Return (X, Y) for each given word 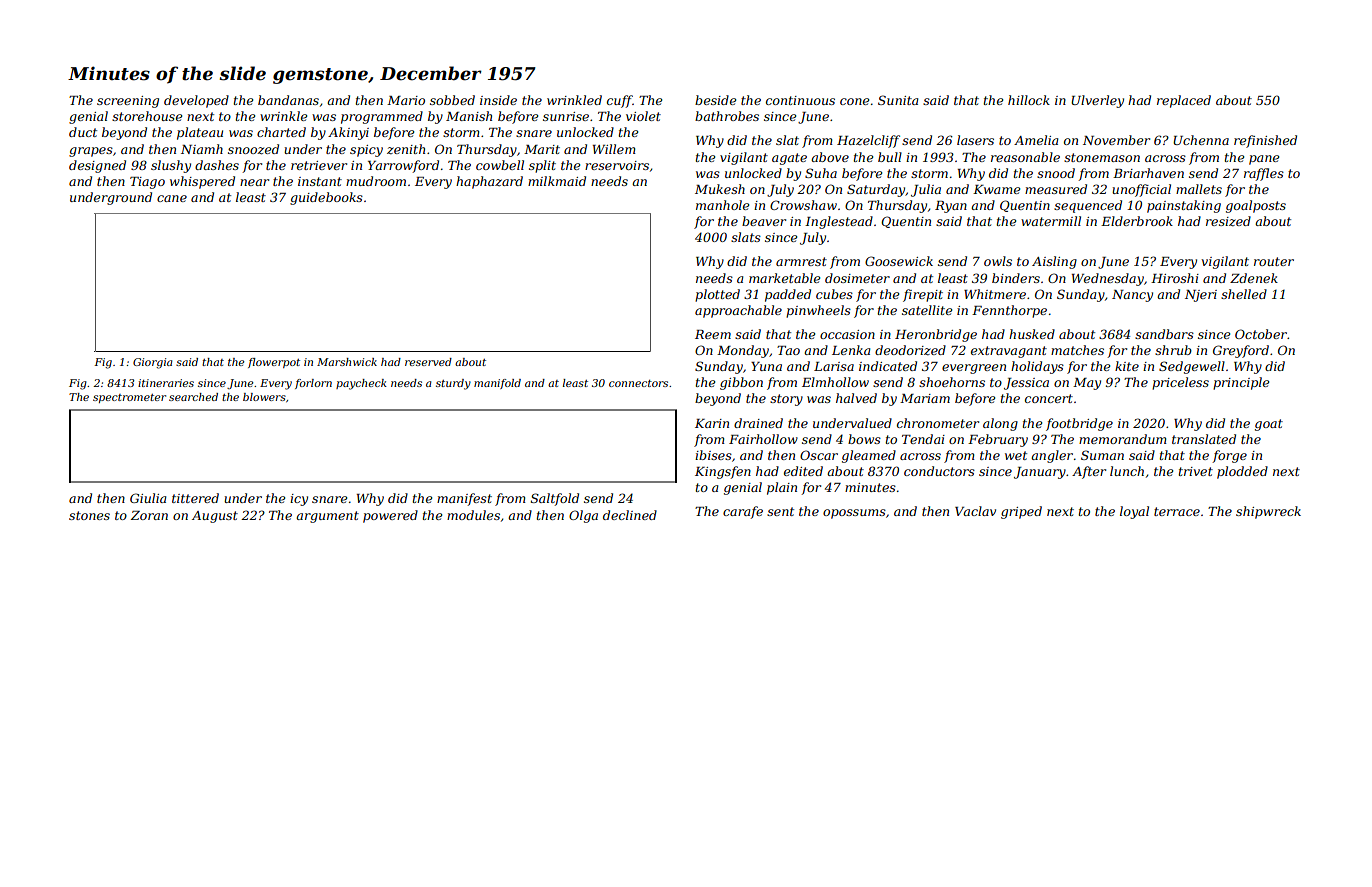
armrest (801, 261)
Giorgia (152, 363)
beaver (764, 221)
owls (998, 261)
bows (864, 439)
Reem (713, 334)
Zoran (149, 515)
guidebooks (326, 198)
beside (715, 100)
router (1274, 261)
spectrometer (129, 398)
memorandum (1123, 439)
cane (172, 198)
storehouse (147, 116)
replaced (1184, 101)
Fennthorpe (1009, 311)
